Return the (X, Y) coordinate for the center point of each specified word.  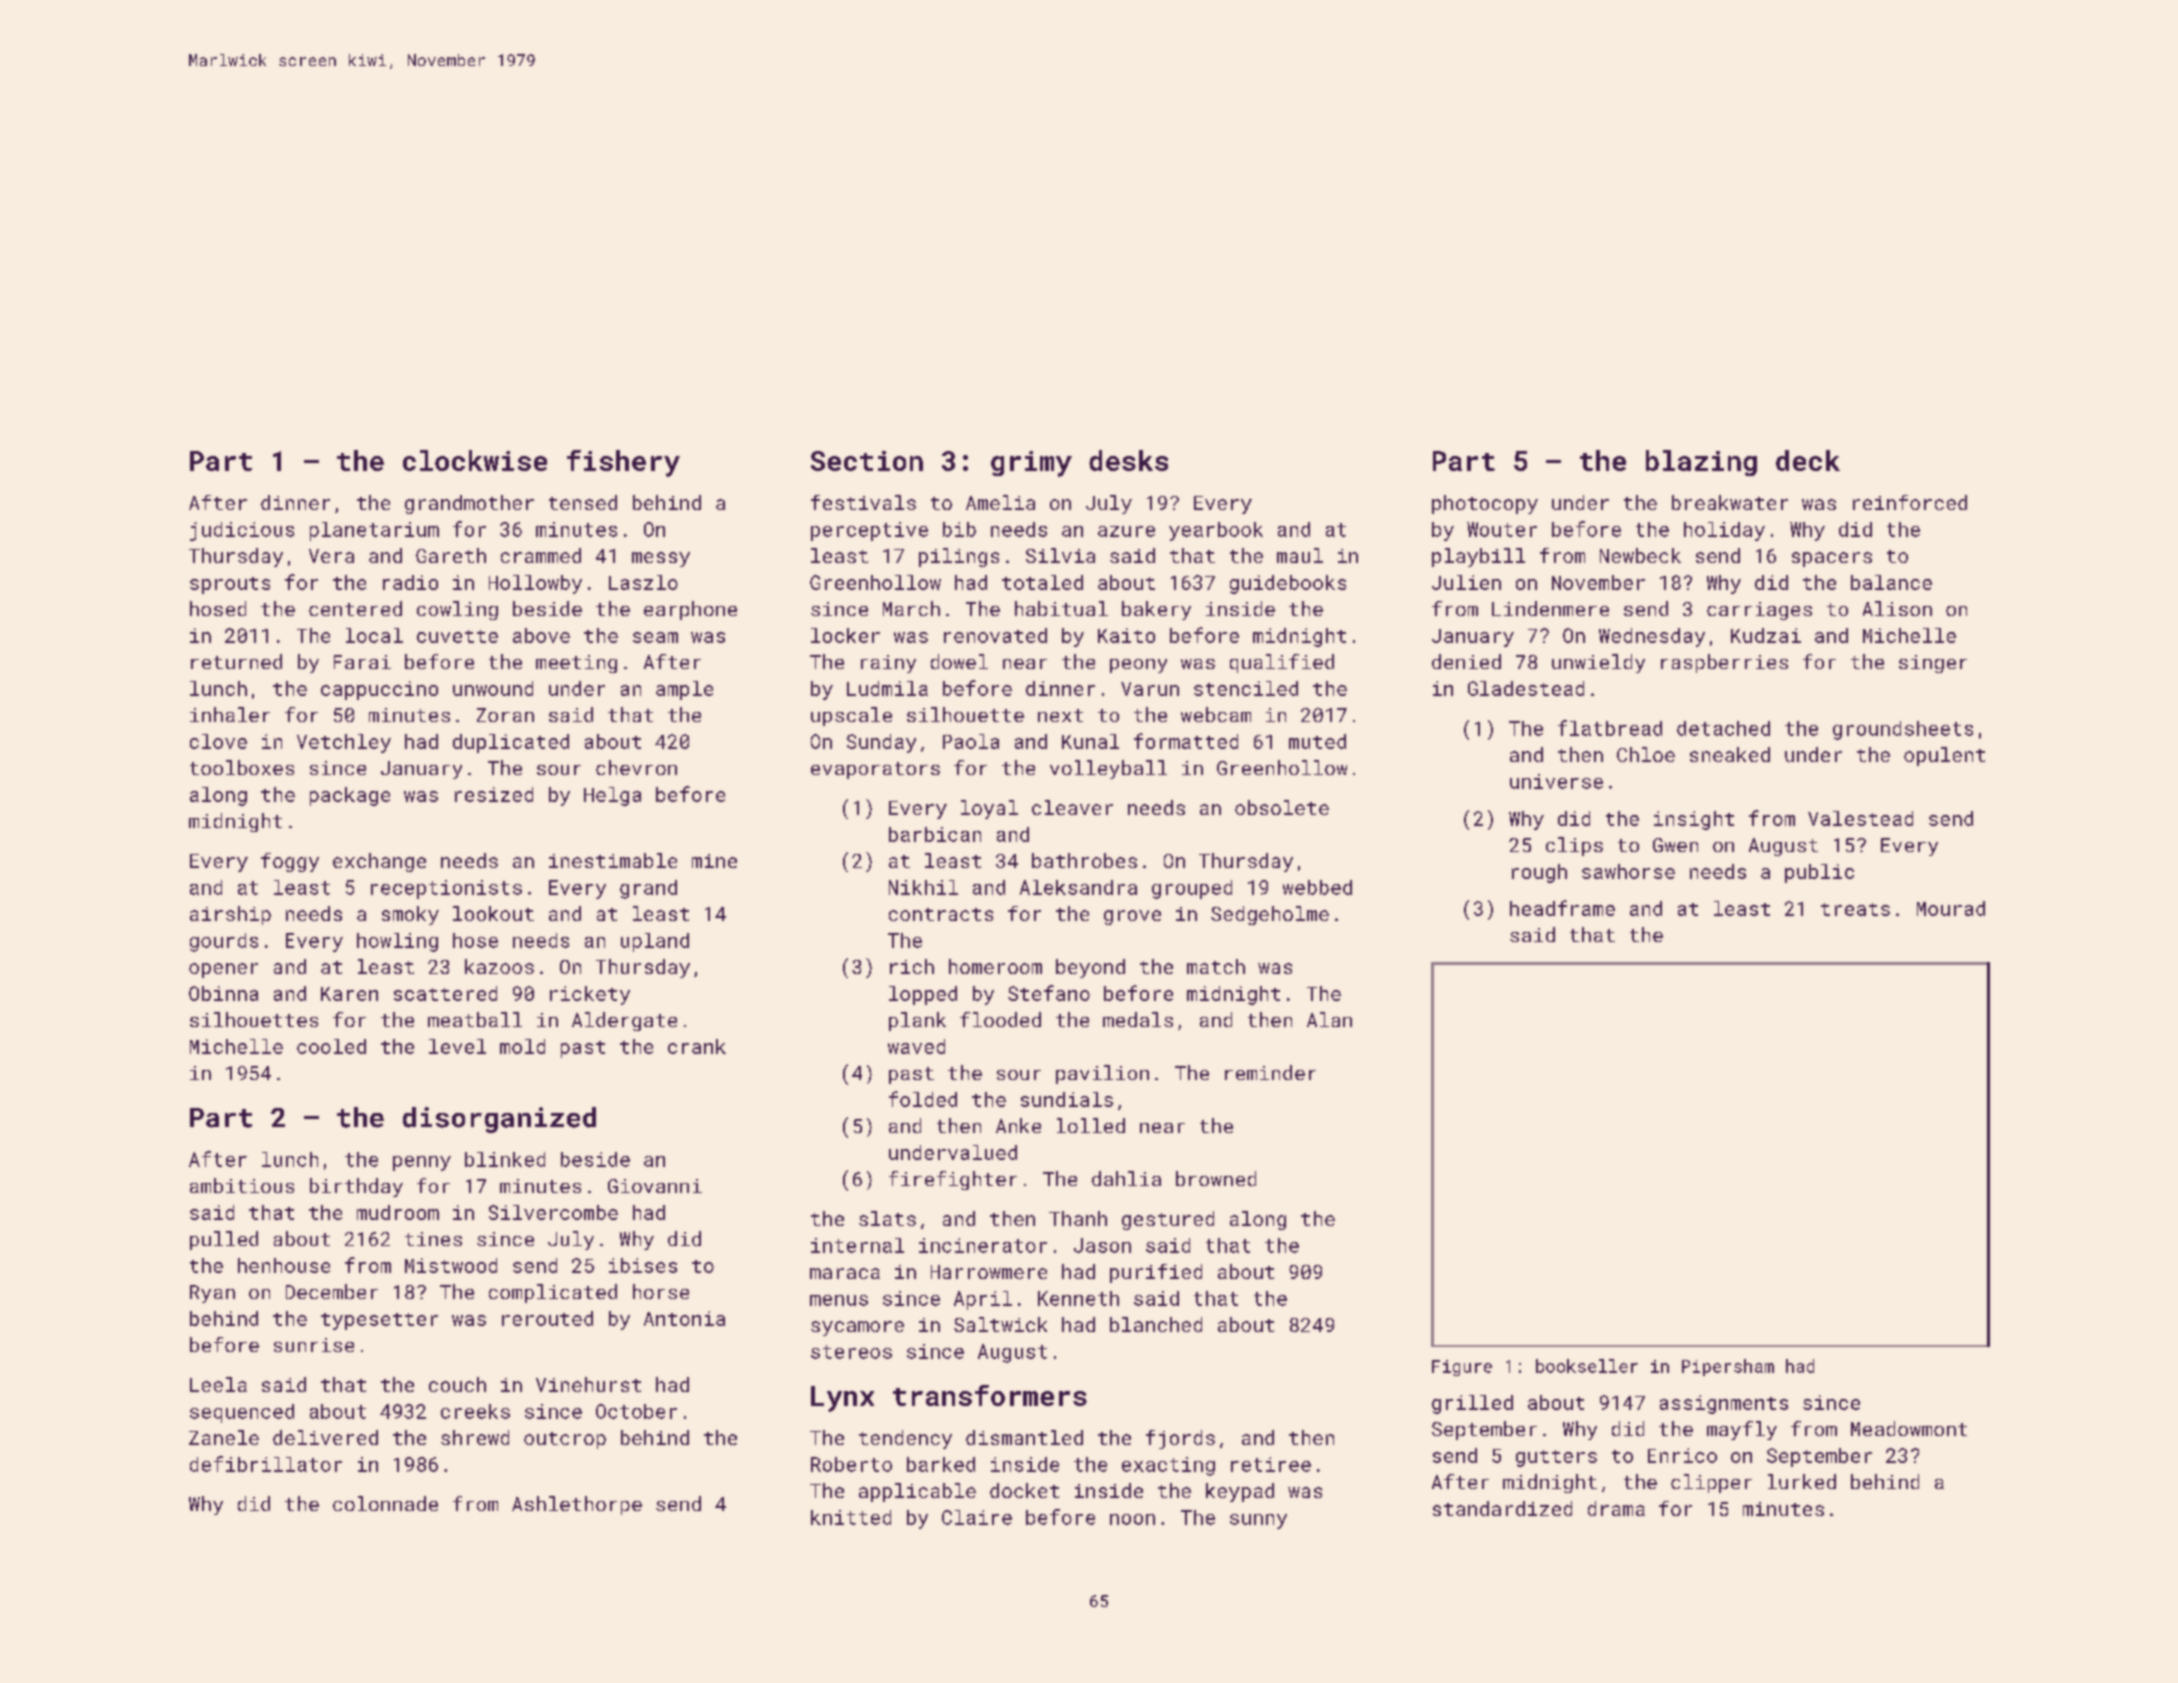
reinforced (1910, 502)
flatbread (1610, 728)
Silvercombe (553, 1212)
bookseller (1587, 1366)
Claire (977, 1517)
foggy (290, 862)
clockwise (475, 460)
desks (1128, 460)
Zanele (224, 1437)
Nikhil (923, 887)
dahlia (1126, 1178)
